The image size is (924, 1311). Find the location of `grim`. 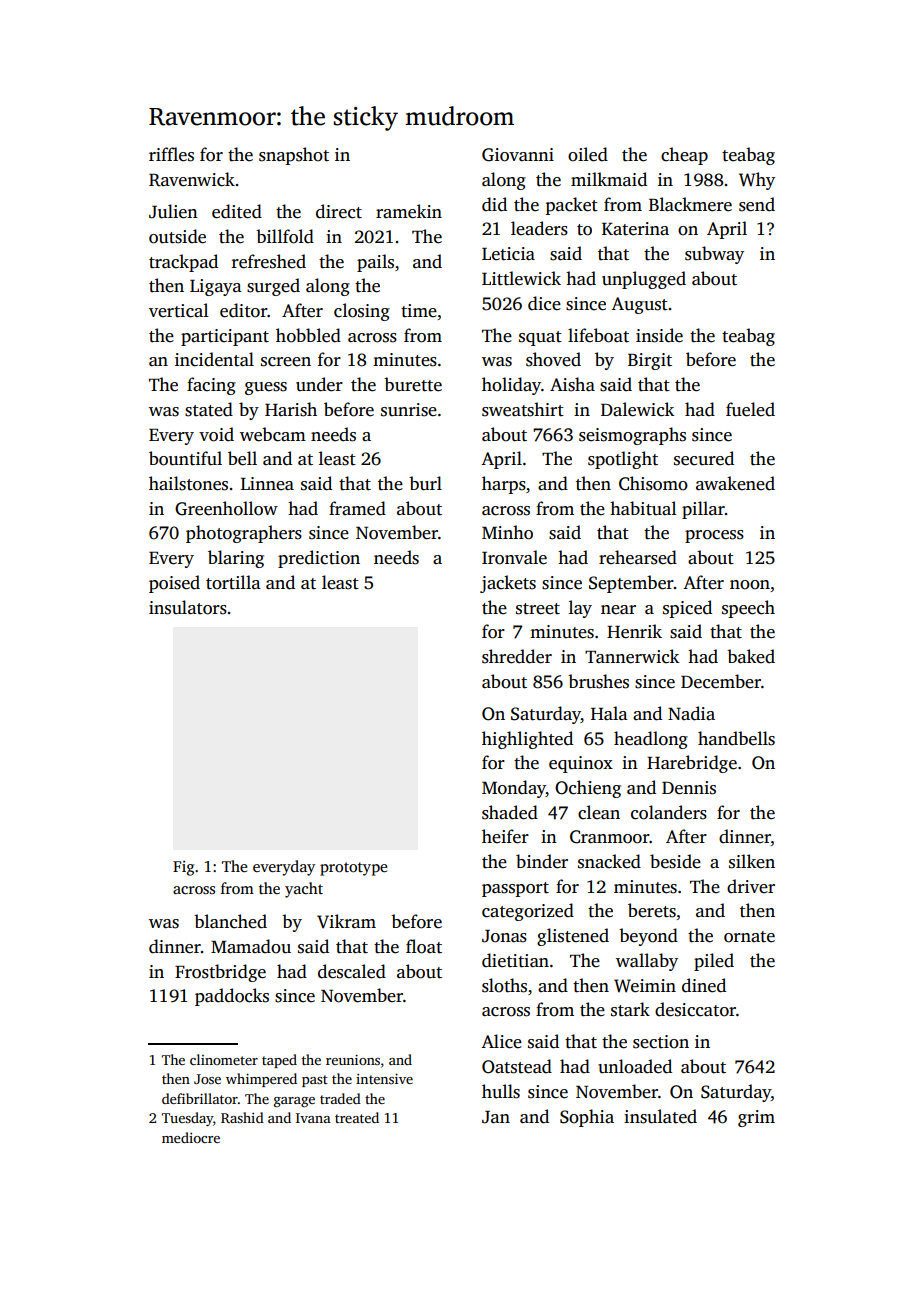

grim is located at coordinates (756, 1118).
